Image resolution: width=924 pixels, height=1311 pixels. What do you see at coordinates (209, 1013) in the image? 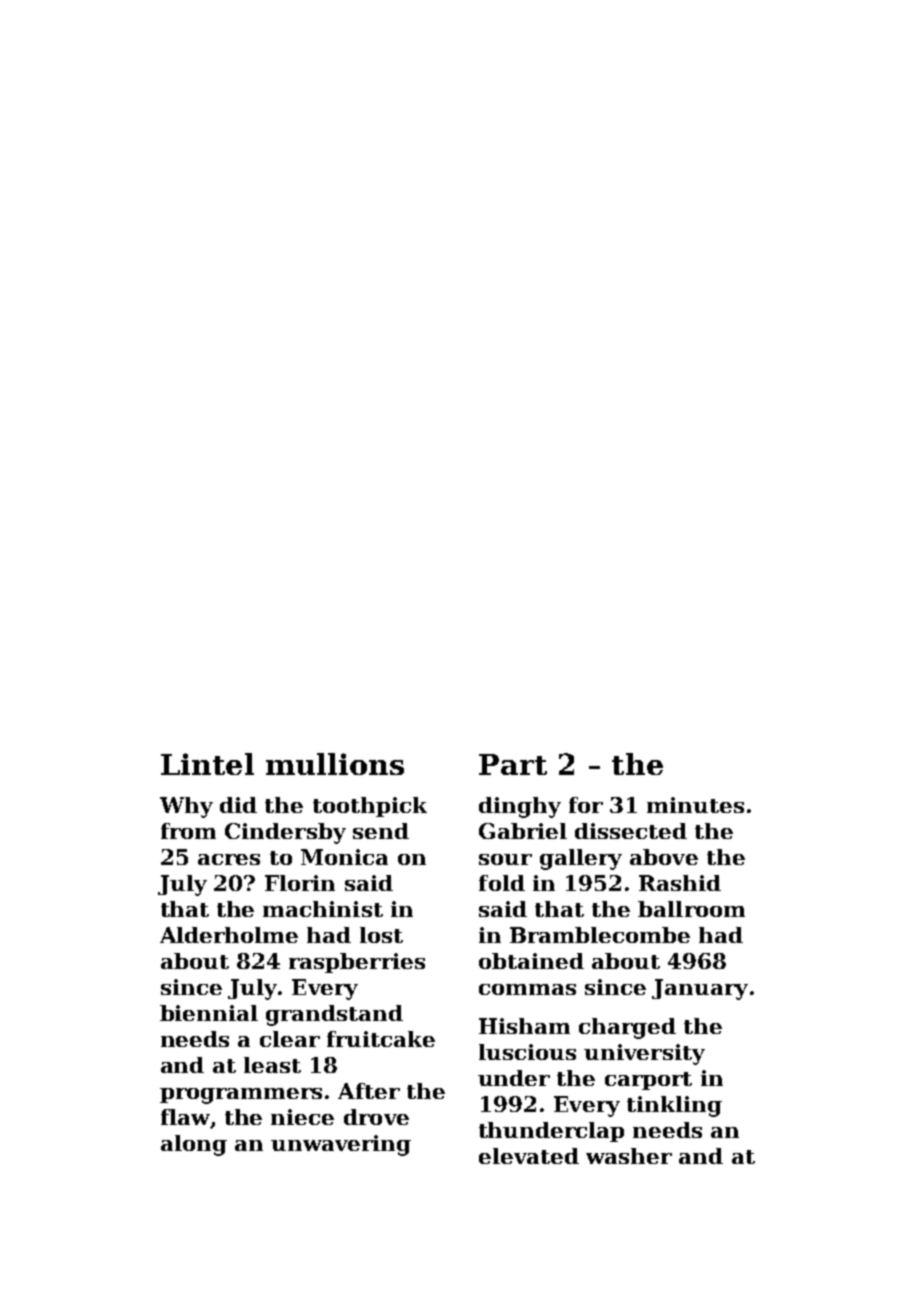
I see `biennial` at bounding box center [209, 1013].
